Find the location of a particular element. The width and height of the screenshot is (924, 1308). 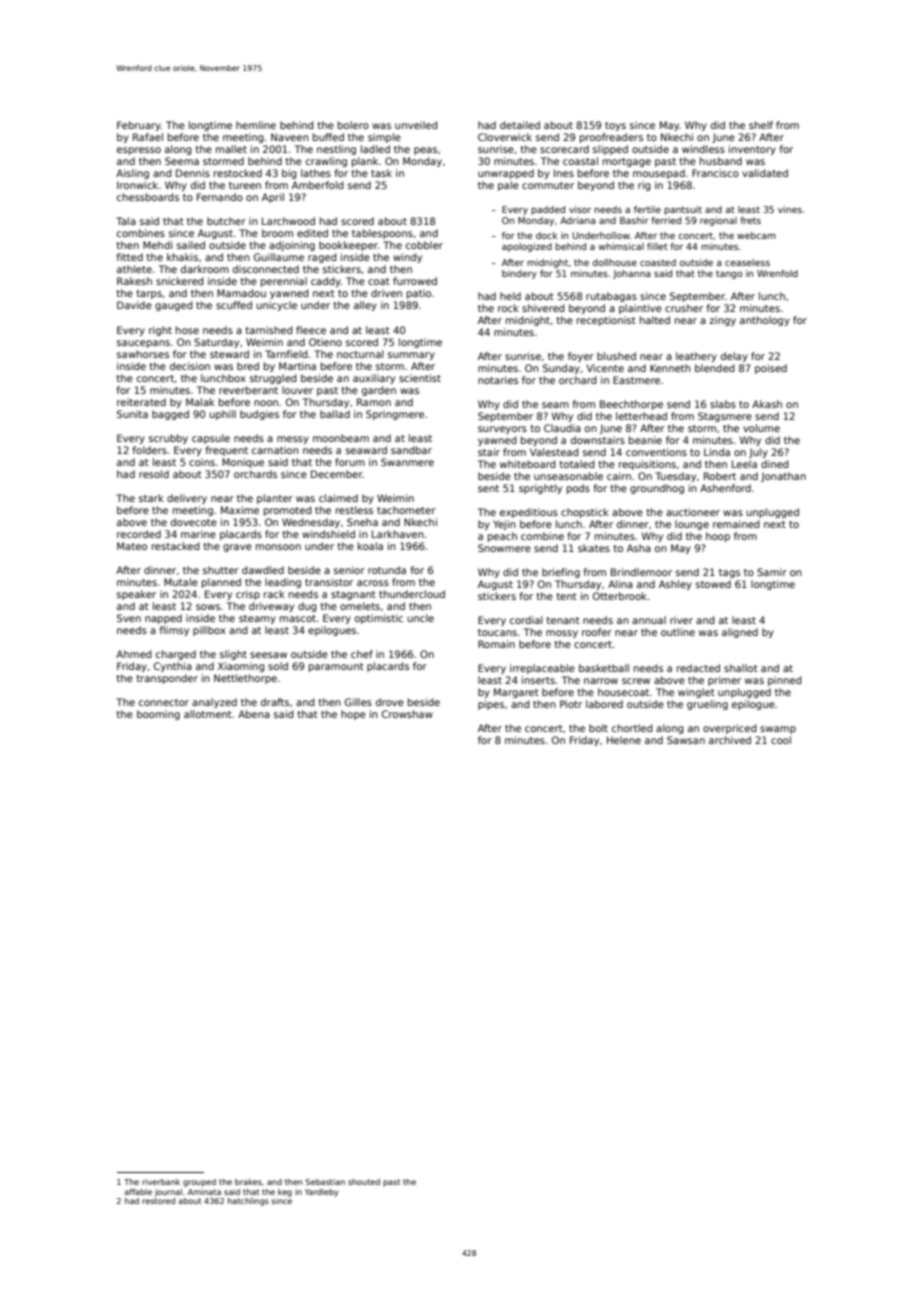

Crowshaw is located at coordinates (407, 714).
